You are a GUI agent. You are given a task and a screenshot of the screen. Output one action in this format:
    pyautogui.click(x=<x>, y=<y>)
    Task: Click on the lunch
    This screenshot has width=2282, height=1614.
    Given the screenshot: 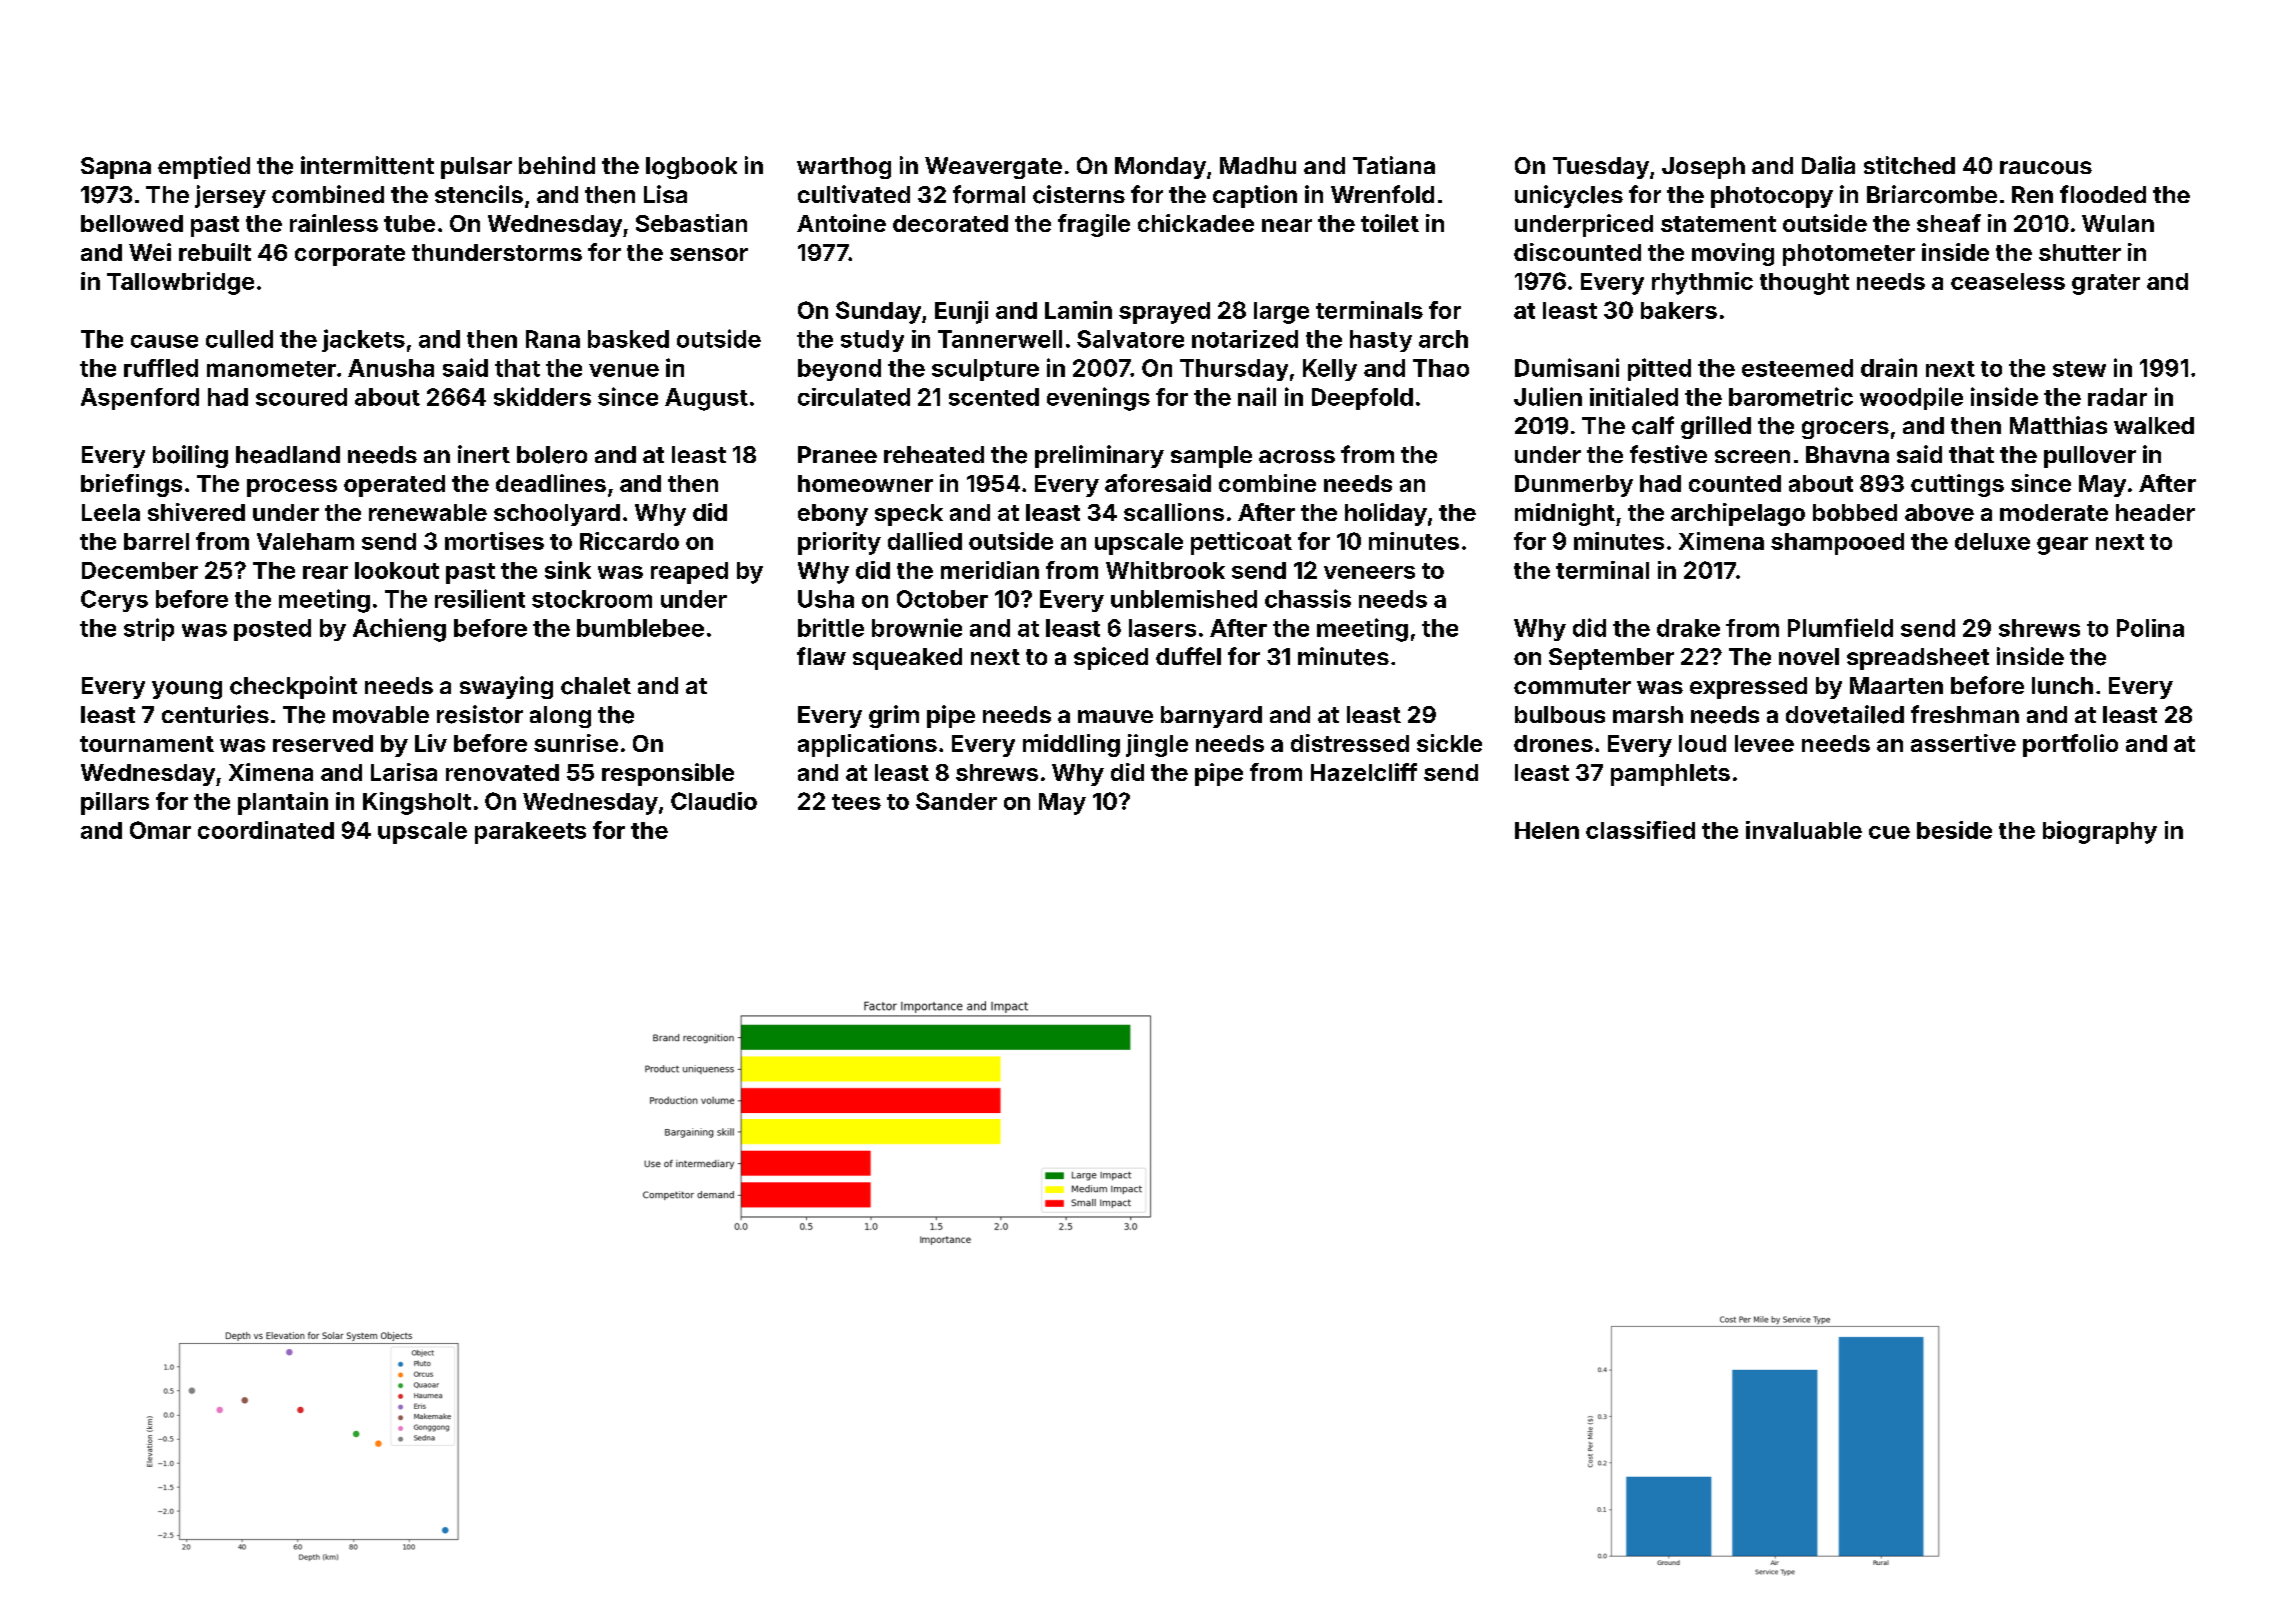 What is the action you would take?
    pyautogui.click(x=2062, y=685)
